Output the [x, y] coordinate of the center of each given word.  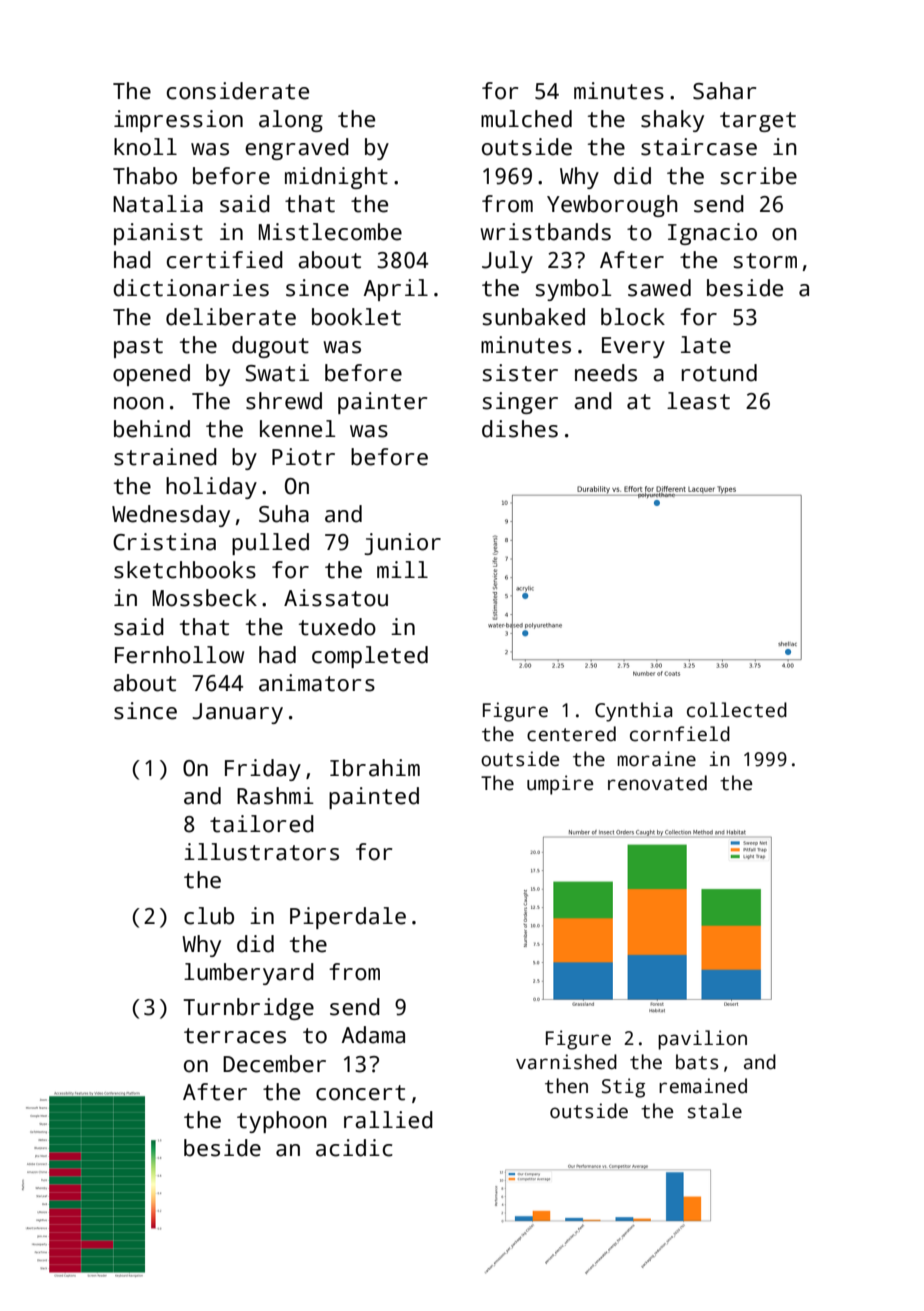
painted [374, 798]
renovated [657, 783]
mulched [526, 119]
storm [765, 261]
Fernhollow [179, 655]
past [138, 348]
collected [737, 710]
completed [370, 657]
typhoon [282, 1122]
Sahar [724, 91]
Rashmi [275, 796]
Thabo [145, 176]
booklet [356, 317]
